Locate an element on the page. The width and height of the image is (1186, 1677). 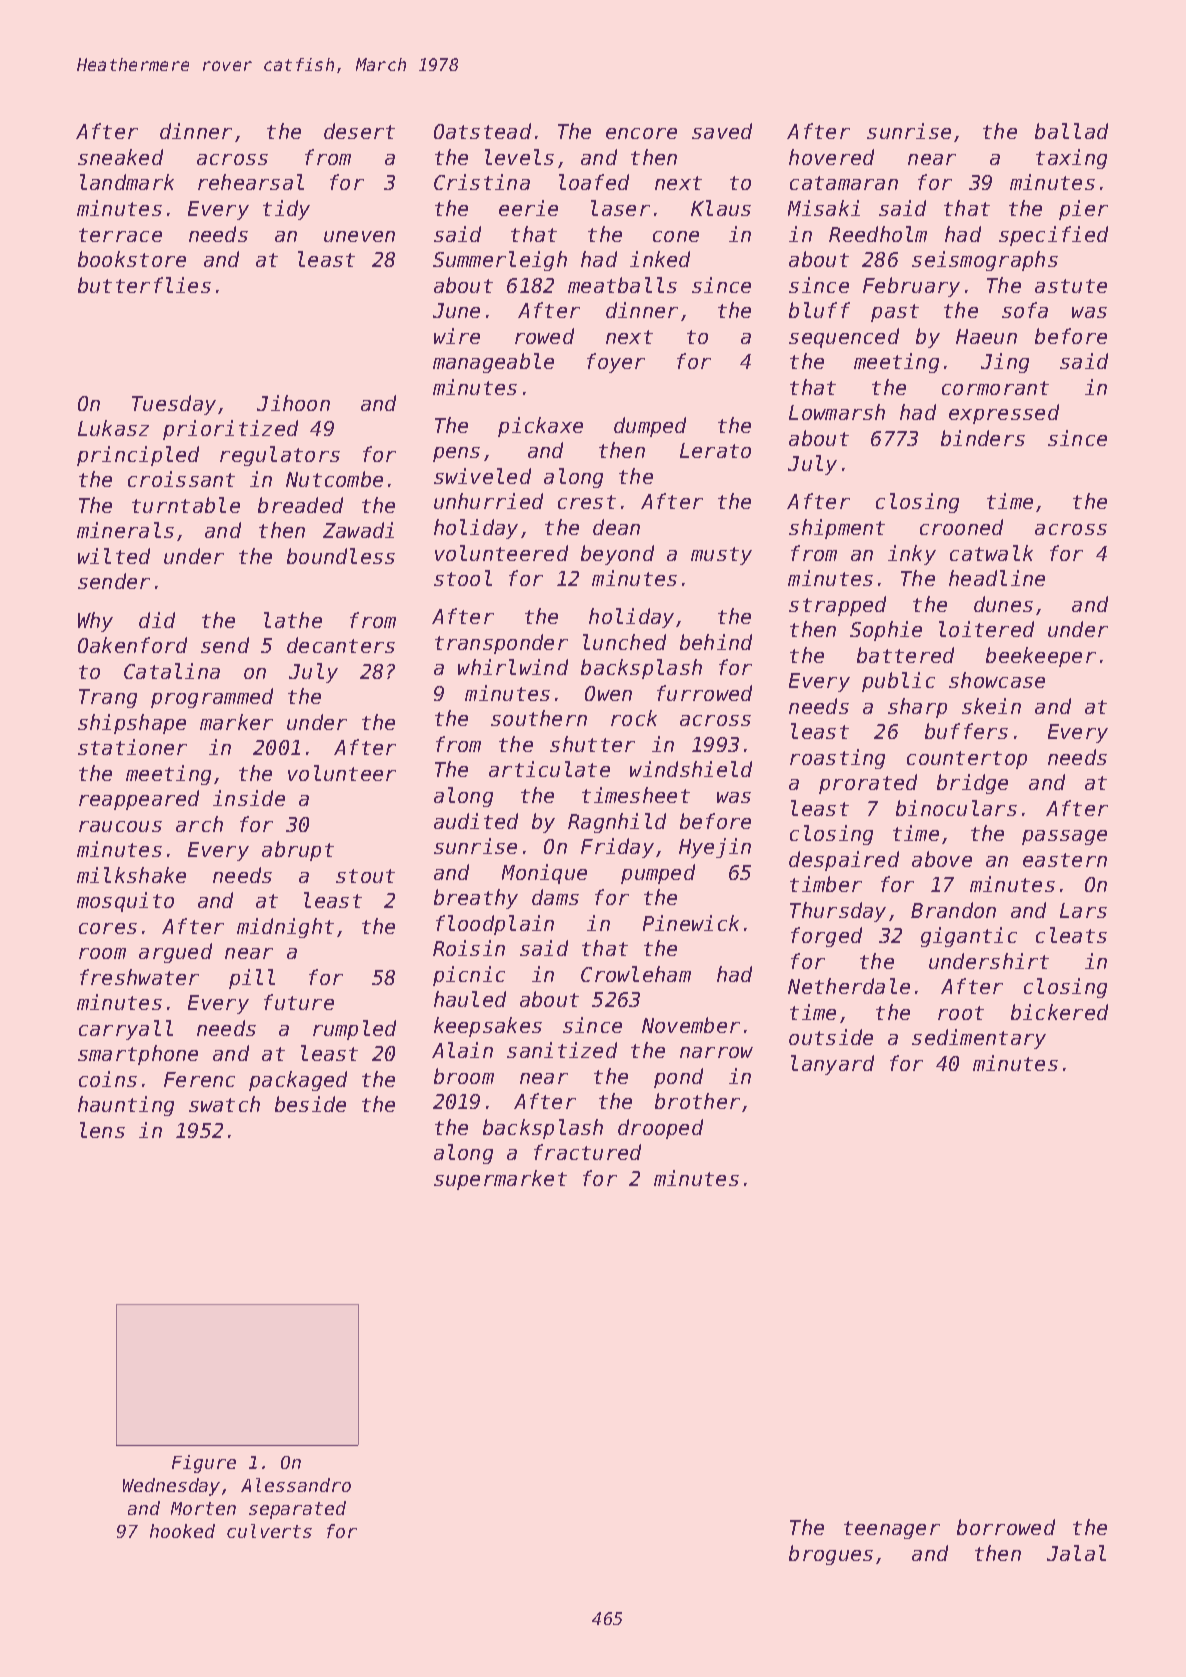
lens is located at coordinates (102, 1130).
